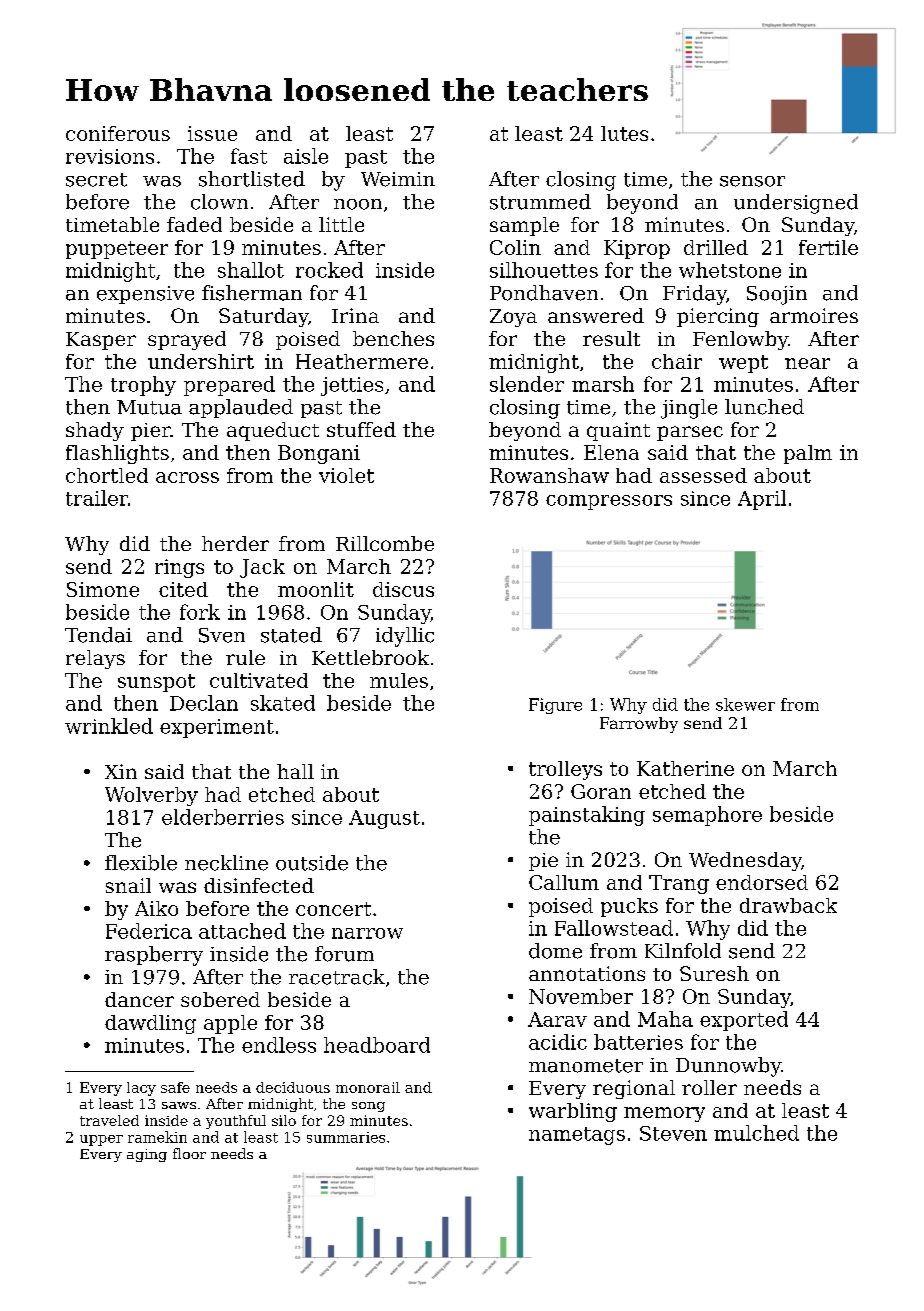 Image resolution: width=924 pixels, height=1311 pixels. Describe the element at coordinates (762, 882) in the document. I see `endorsed` at that location.
